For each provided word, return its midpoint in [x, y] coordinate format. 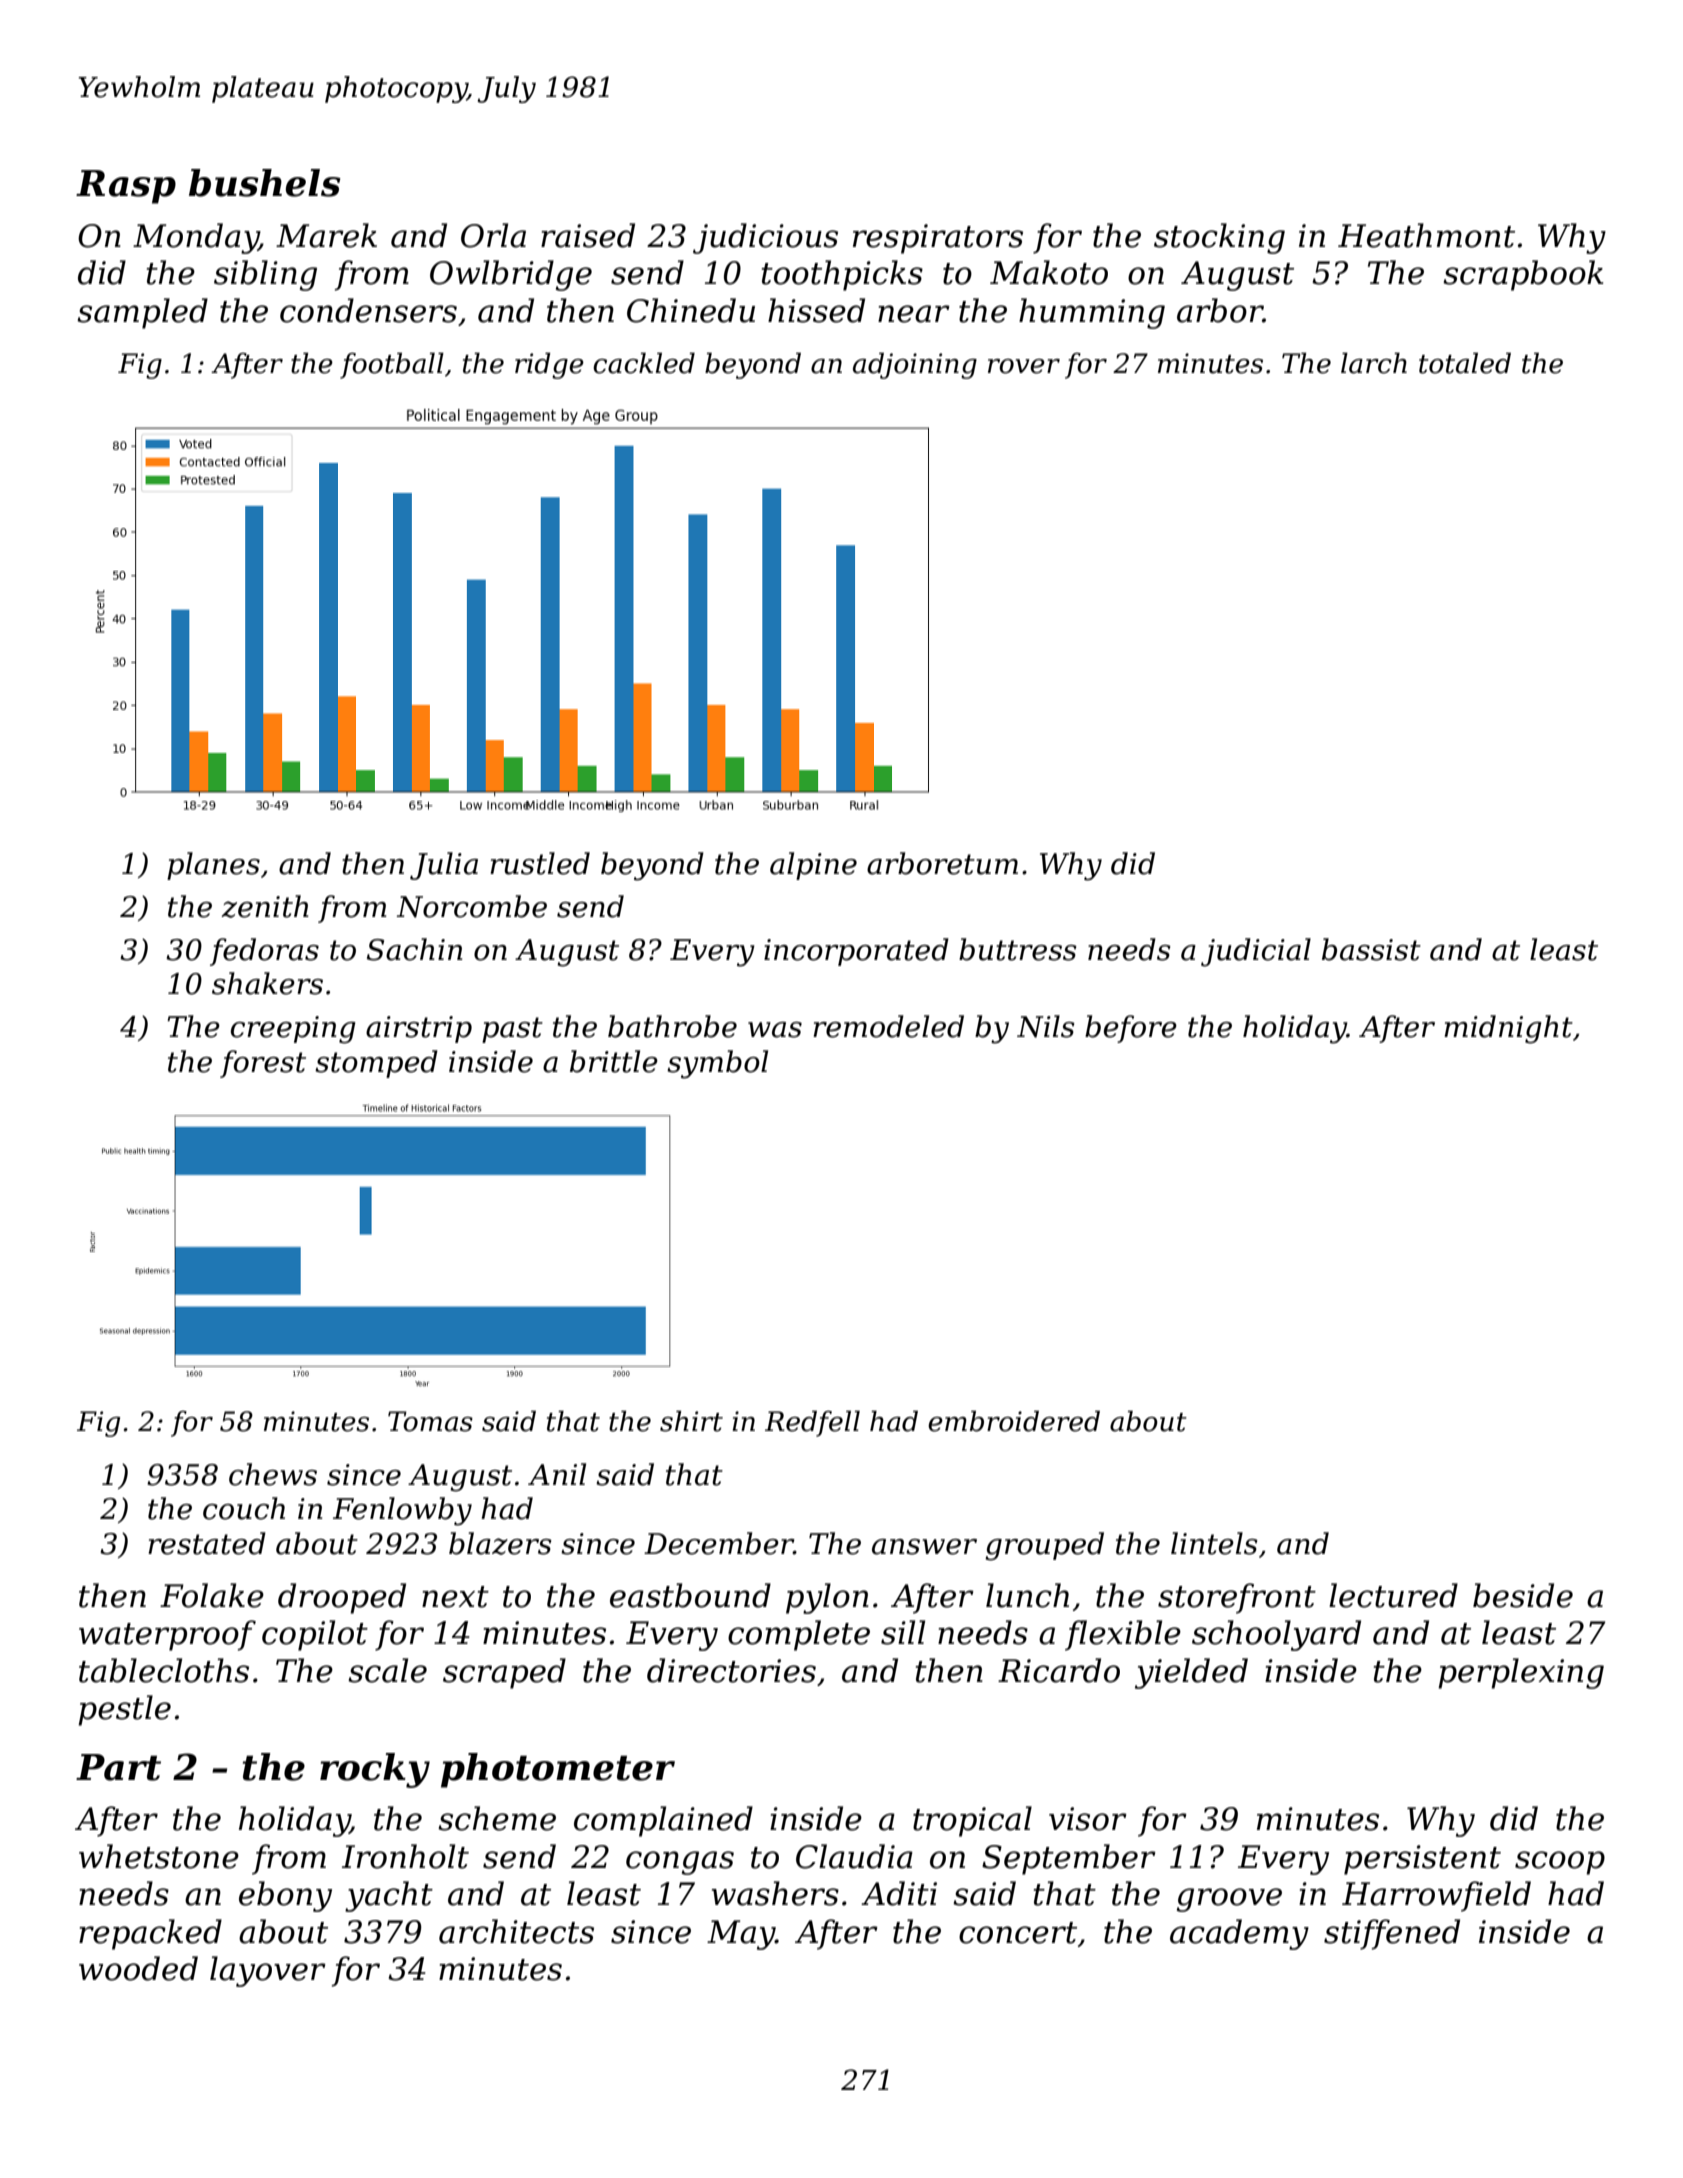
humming [1092, 313]
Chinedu [691, 310]
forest [263, 1064]
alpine [813, 866]
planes [213, 866]
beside [1523, 1595]
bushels [265, 183]
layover [268, 1971]
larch [1374, 363]
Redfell [812, 1423]
